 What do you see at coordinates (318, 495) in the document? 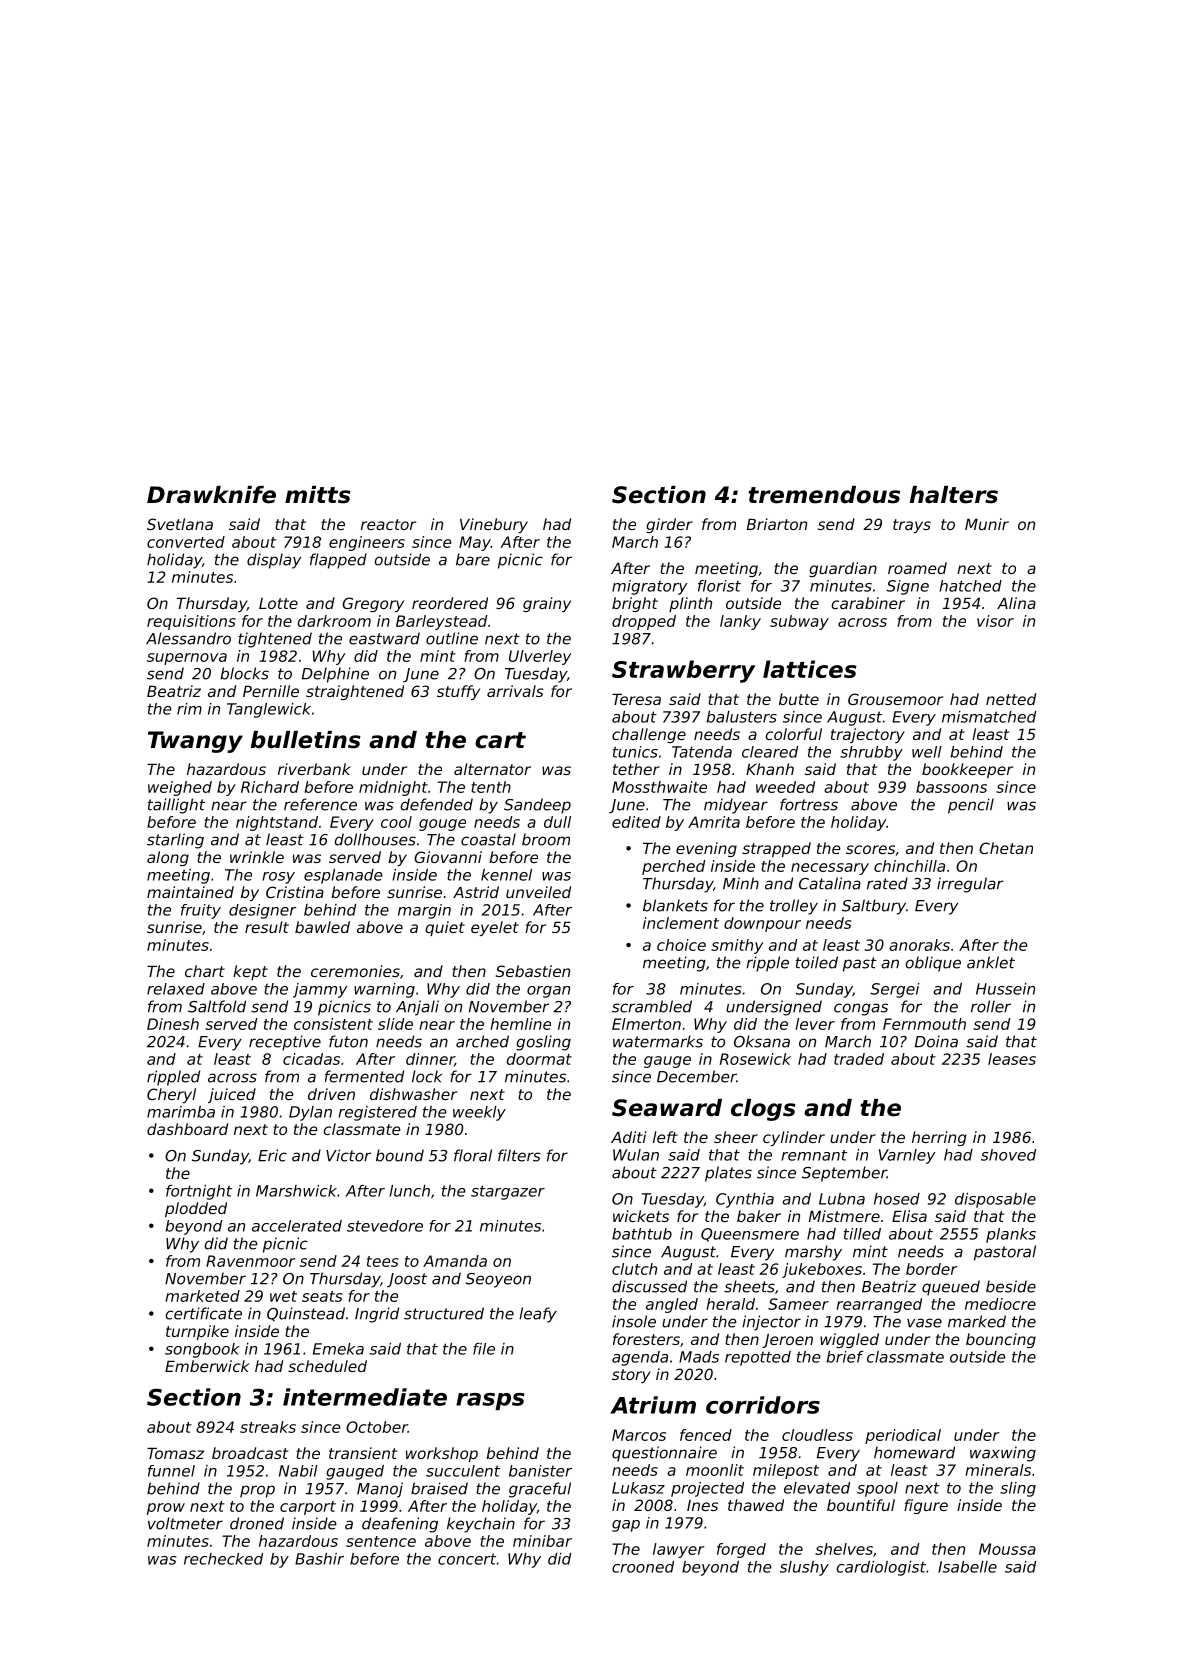
I see `mitts` at bounding box center [318, 495].
